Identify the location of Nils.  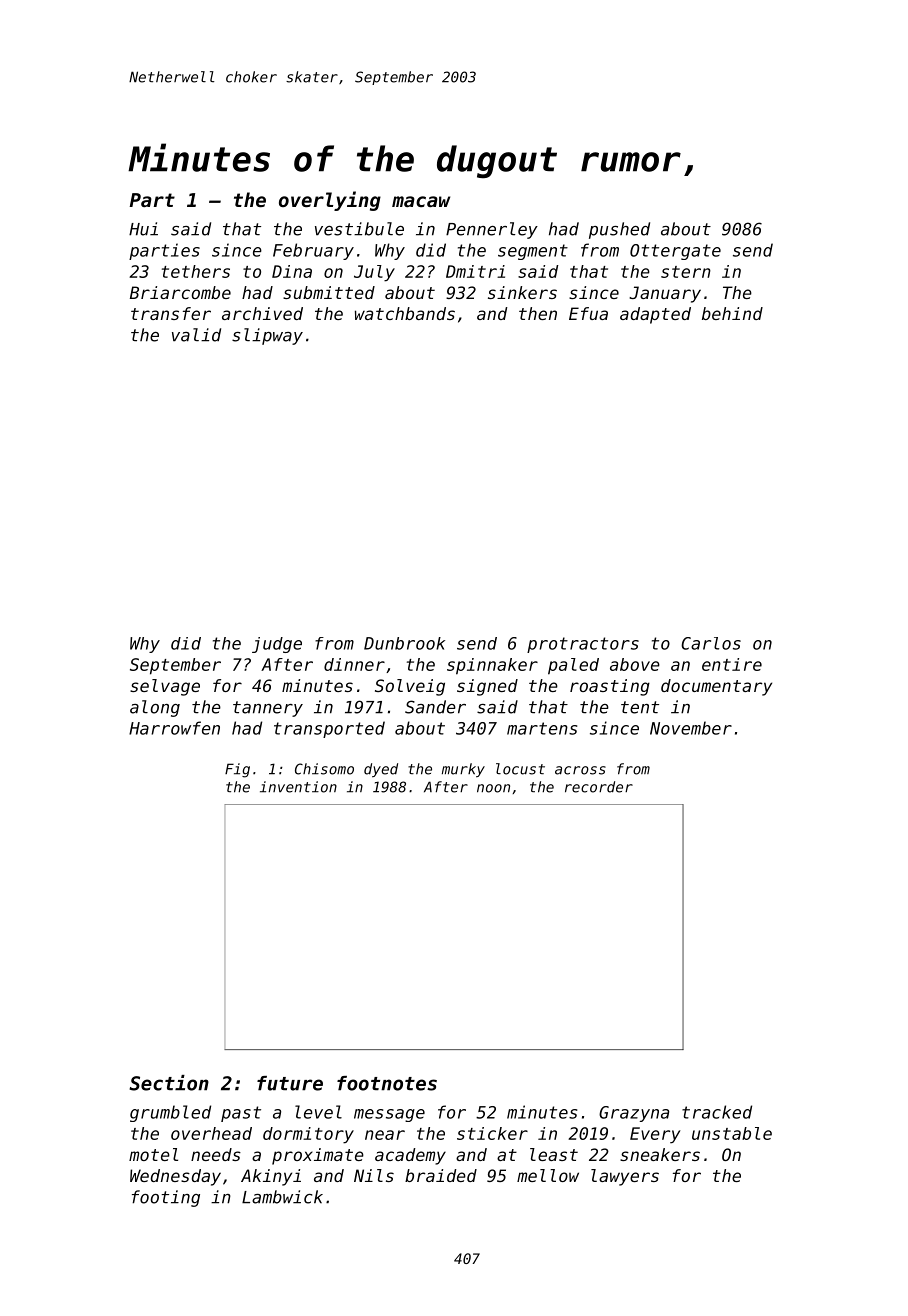
(374, 1175).
